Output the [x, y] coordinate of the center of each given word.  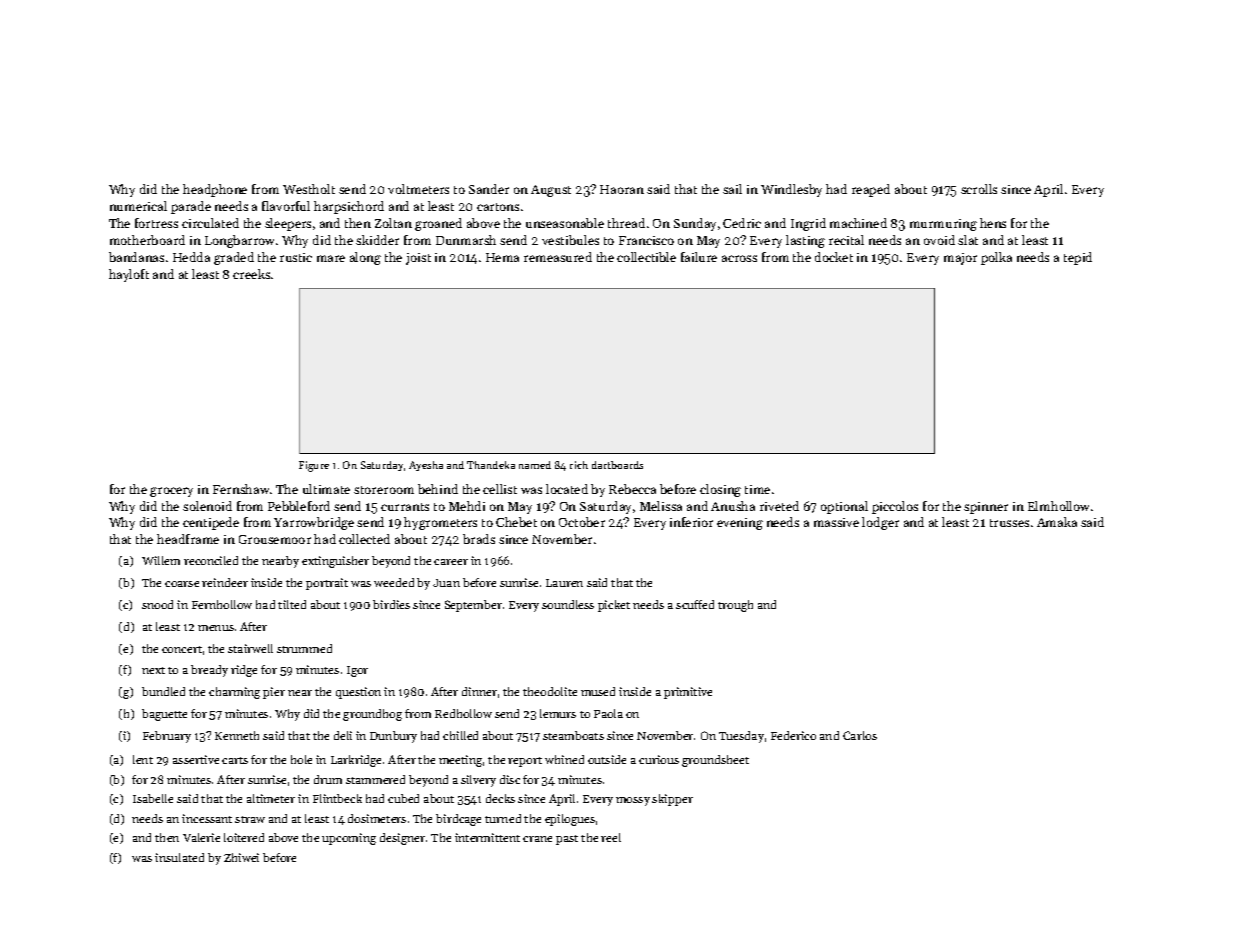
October [582, 522]
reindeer [225, 582]
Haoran [622, 189]
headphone [215, 190]
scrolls [979, 189]
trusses [1009, 523]
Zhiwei [241, 857]
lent [143, 759]
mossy [633, 801]
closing [720, 490]
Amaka [1057, 522]
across [739, 258]
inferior [691, 522]
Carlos [860, 735]
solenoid [207, 506]
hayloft [129, 275]
